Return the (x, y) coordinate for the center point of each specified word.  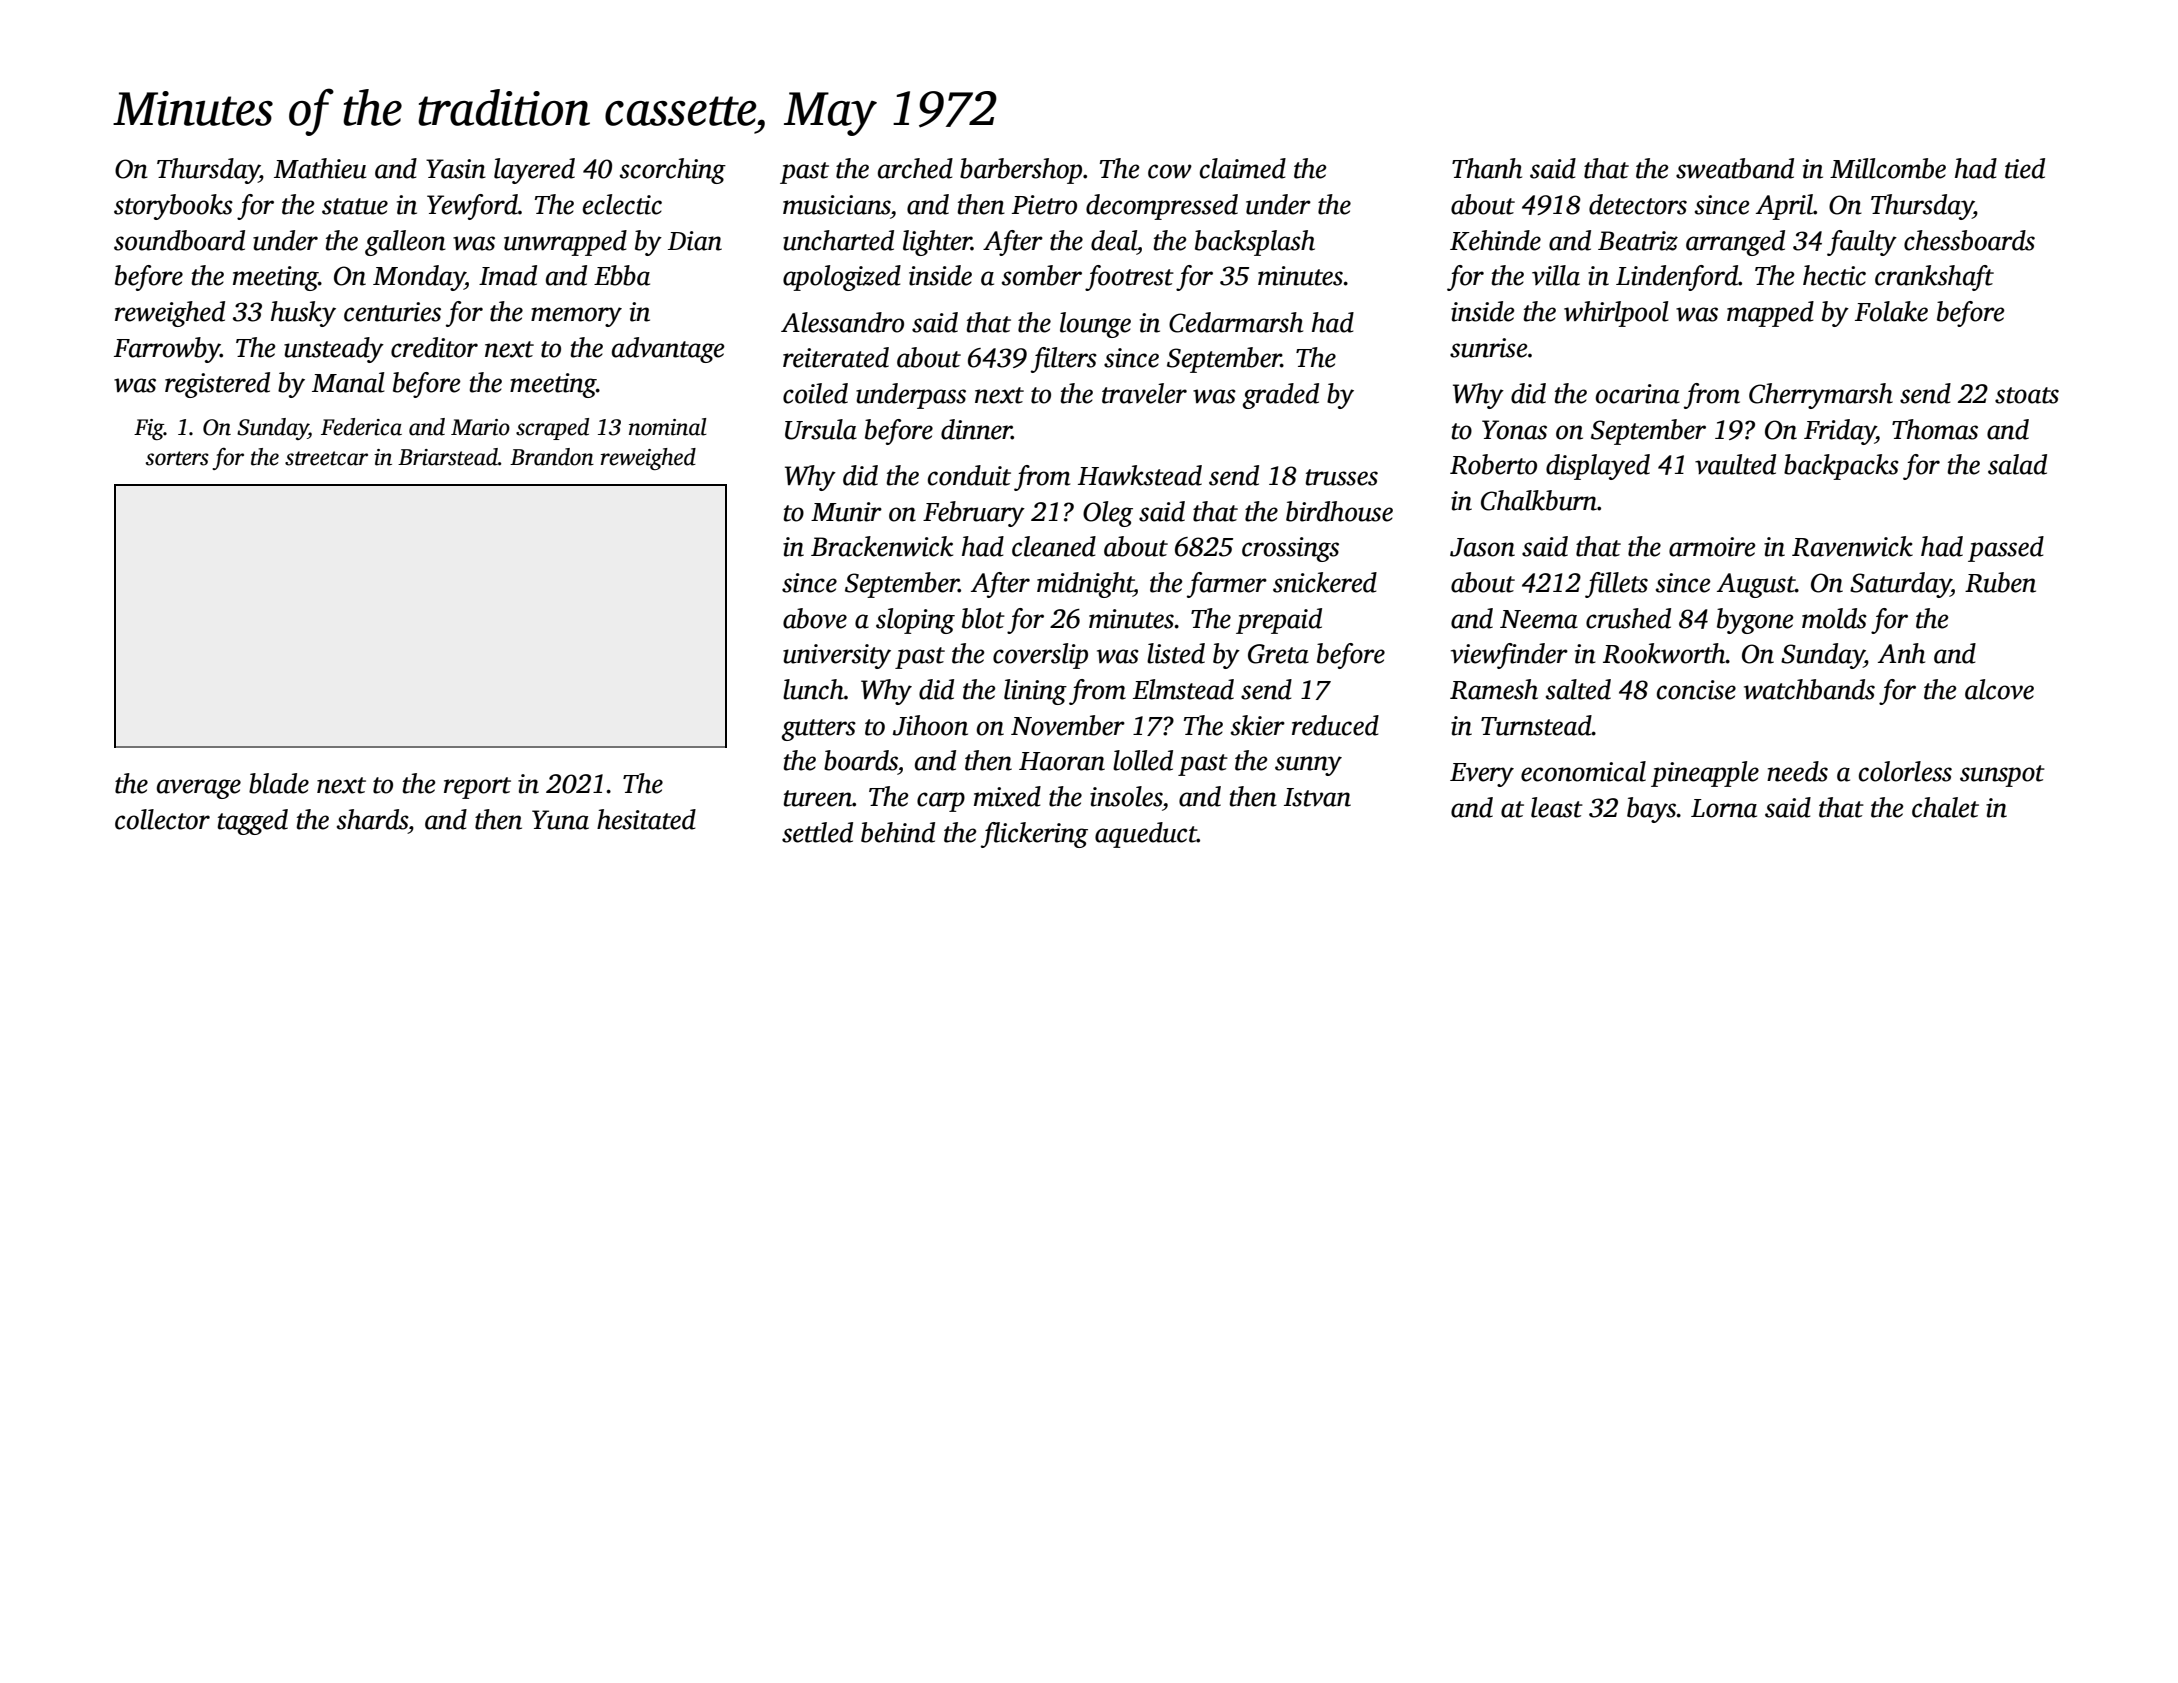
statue (355, 206)
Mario (480, 427)
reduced (1335, 725)
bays (1652, 810)
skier (1258, 725)
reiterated (836, 357)
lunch (813, 689)
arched (915, 168)
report (477, 788)
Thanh (1487, 168)
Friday (1840, 432)
